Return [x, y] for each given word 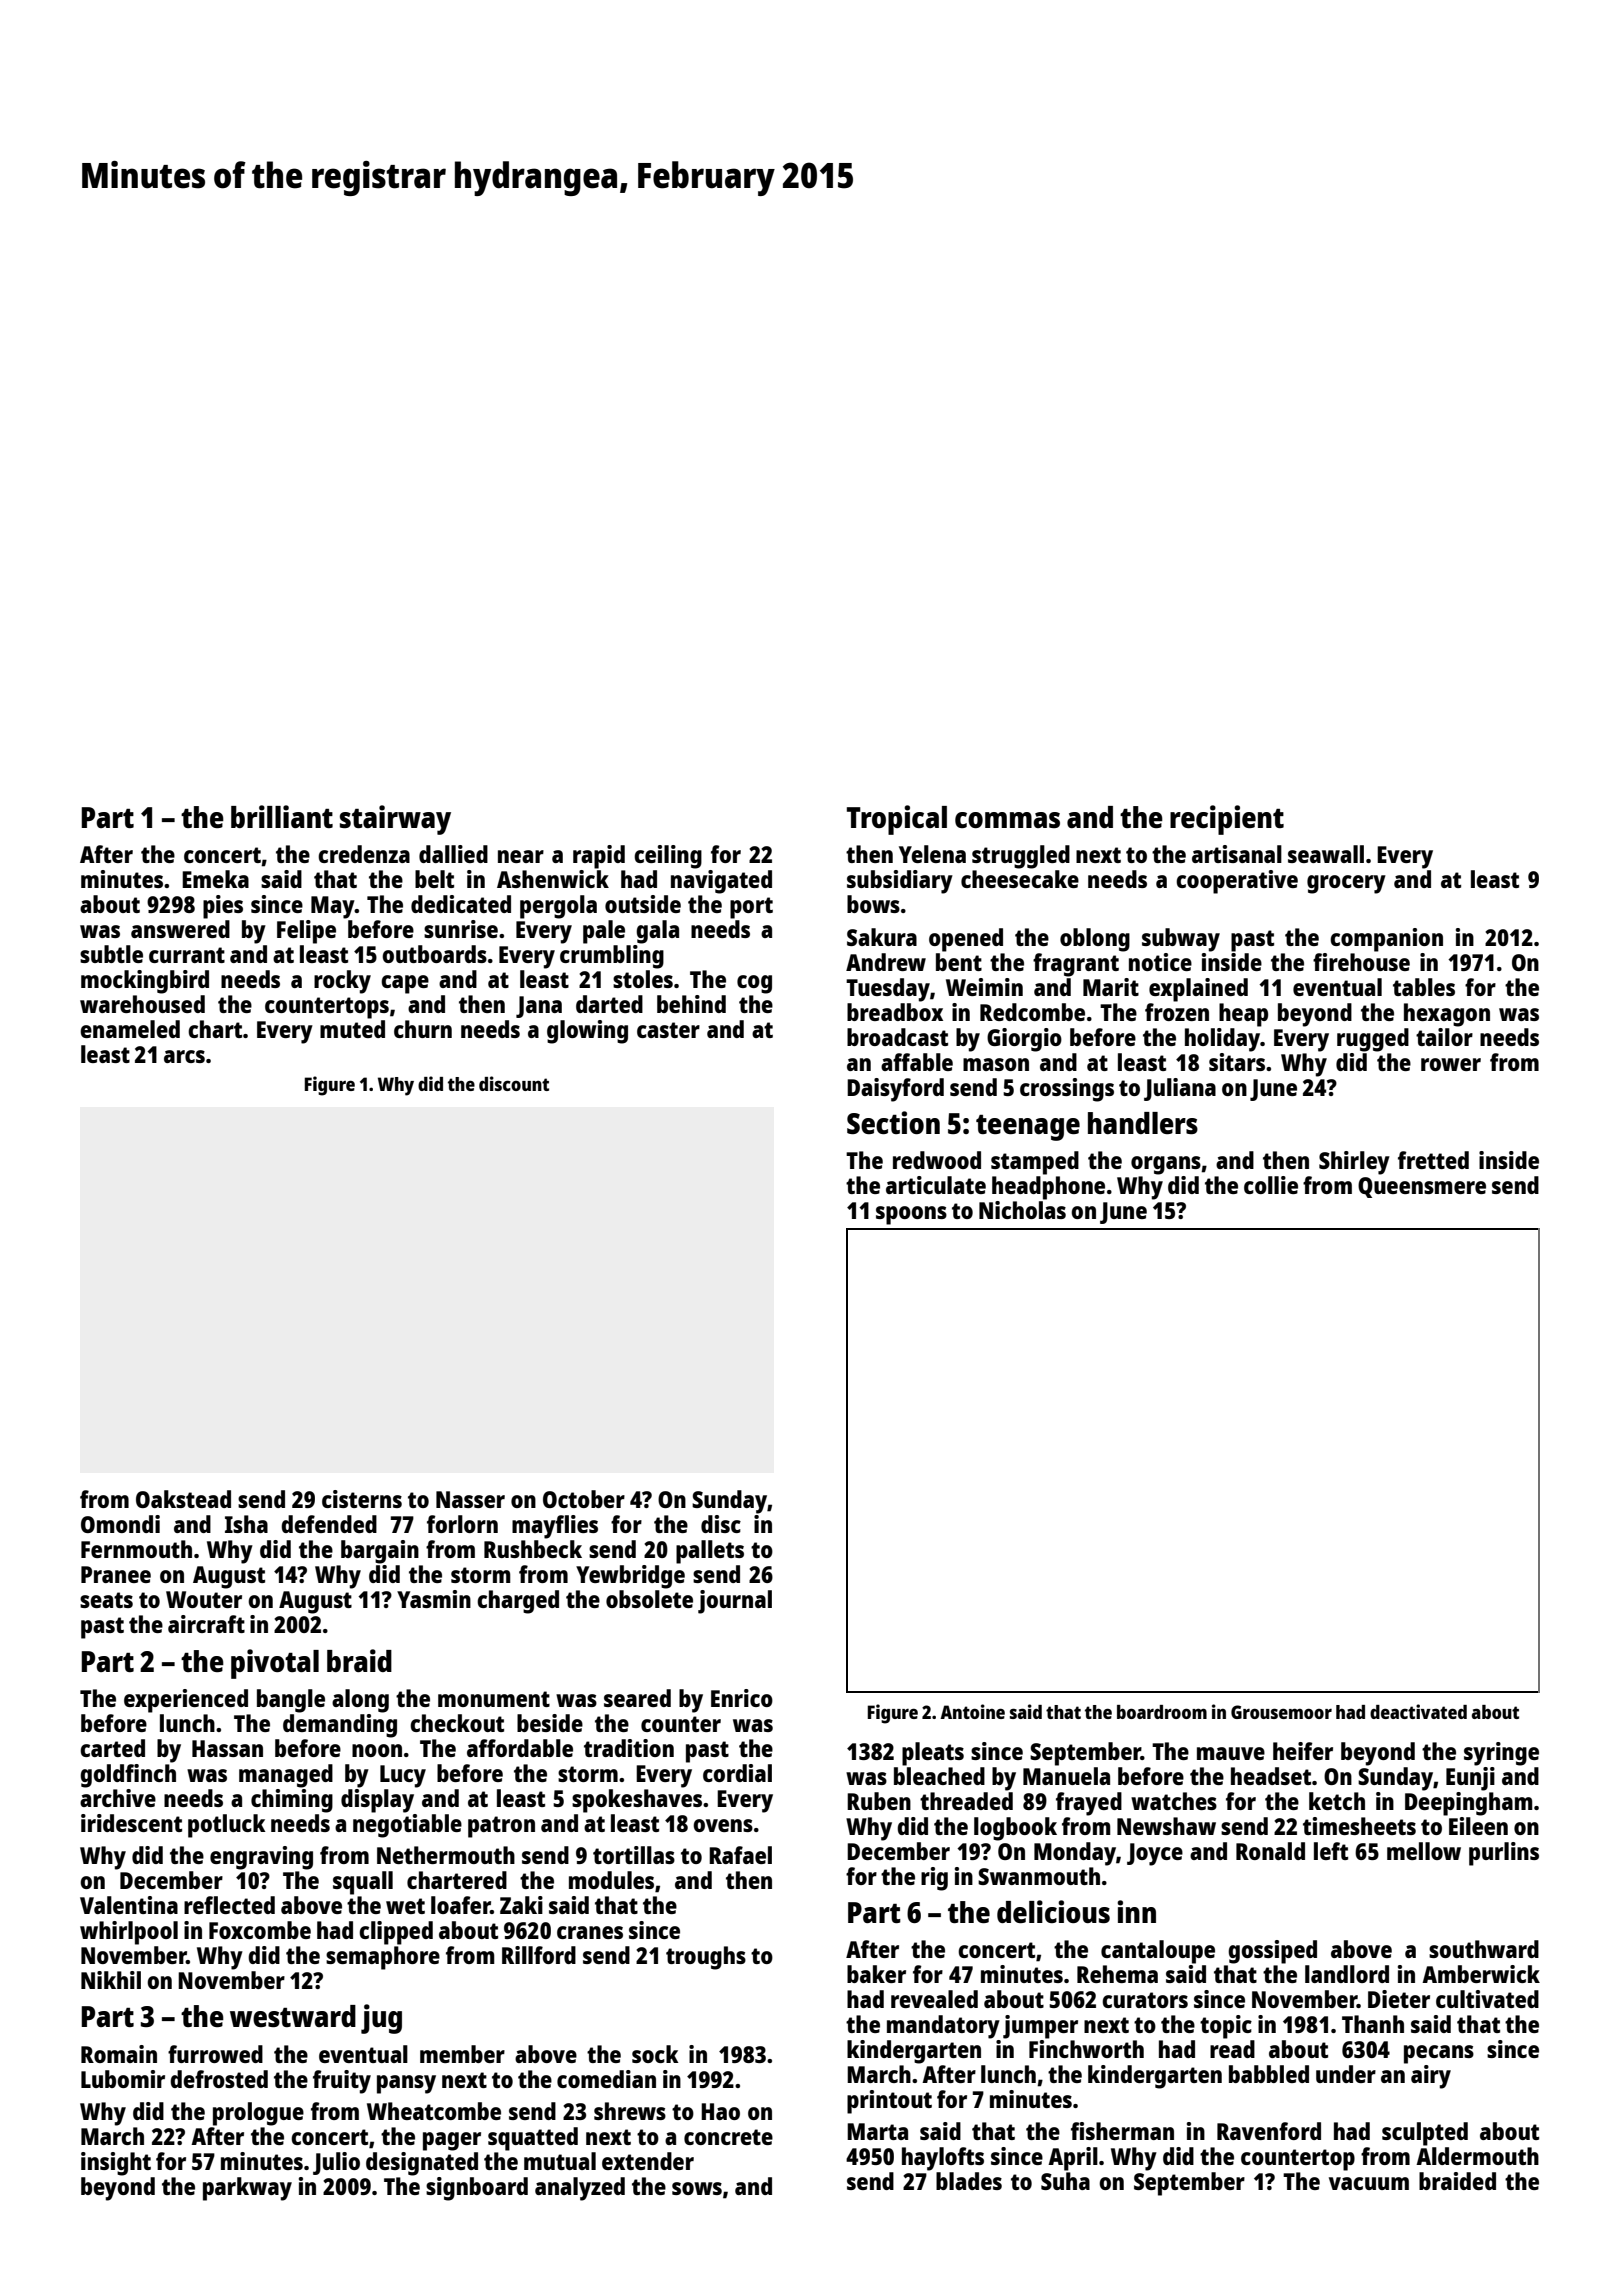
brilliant [282, 816]
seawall [1326, 854]
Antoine [972, 1711]
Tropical [897, 820]
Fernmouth [136, 1549]
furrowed [215, 2054]
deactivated [1418, 1711]
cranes [590, 1932]
